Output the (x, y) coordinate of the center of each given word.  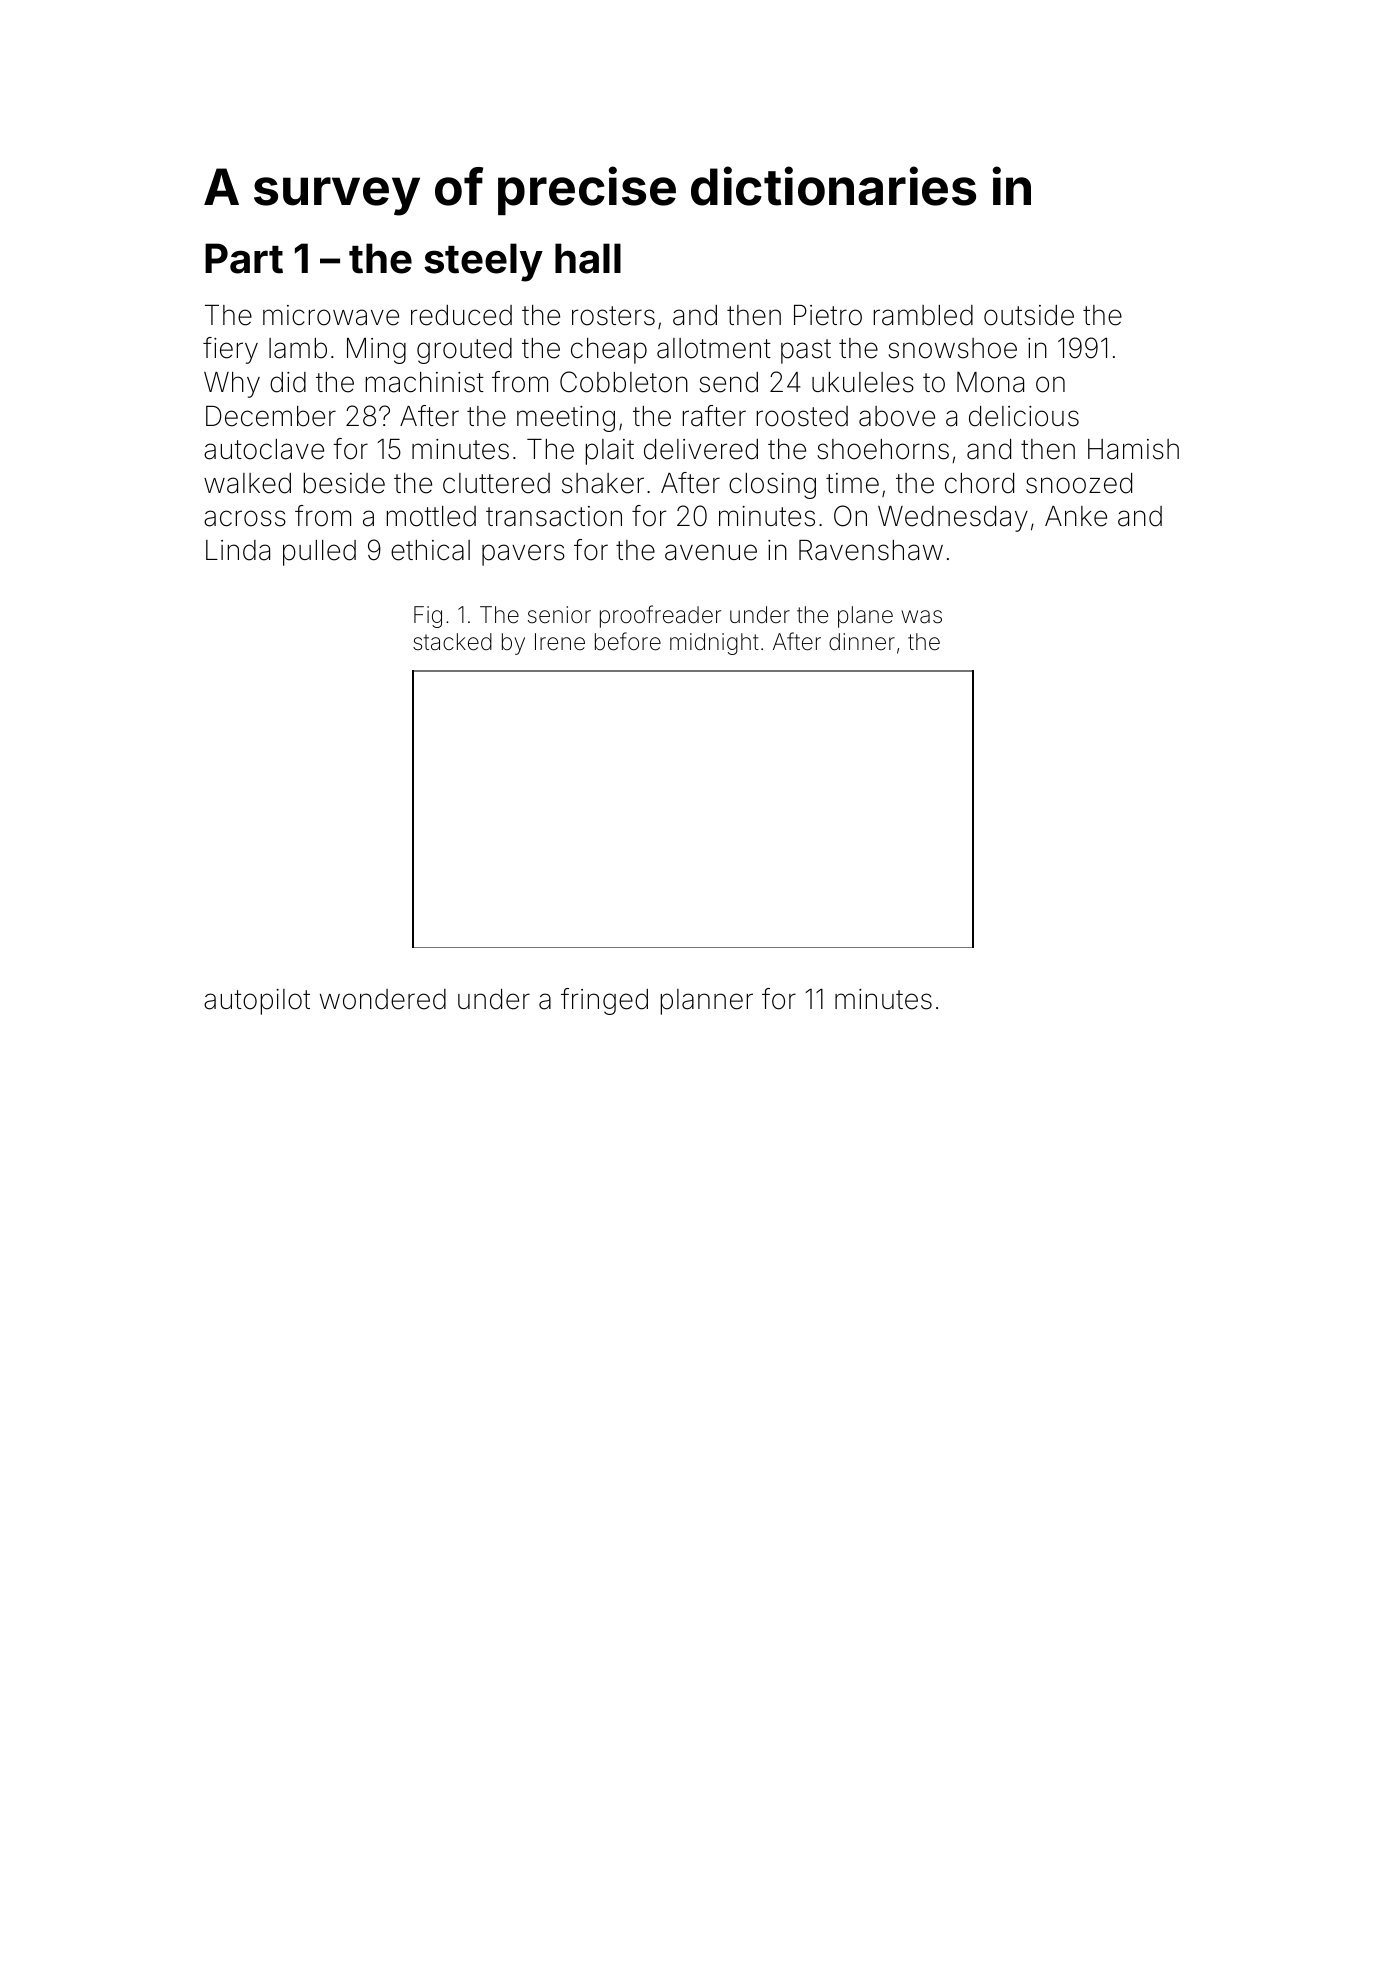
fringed (604, 1001)
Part (244, 258)
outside (1029, 315)
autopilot (257, 1002)
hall (588, 258)
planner (707, 1002)
